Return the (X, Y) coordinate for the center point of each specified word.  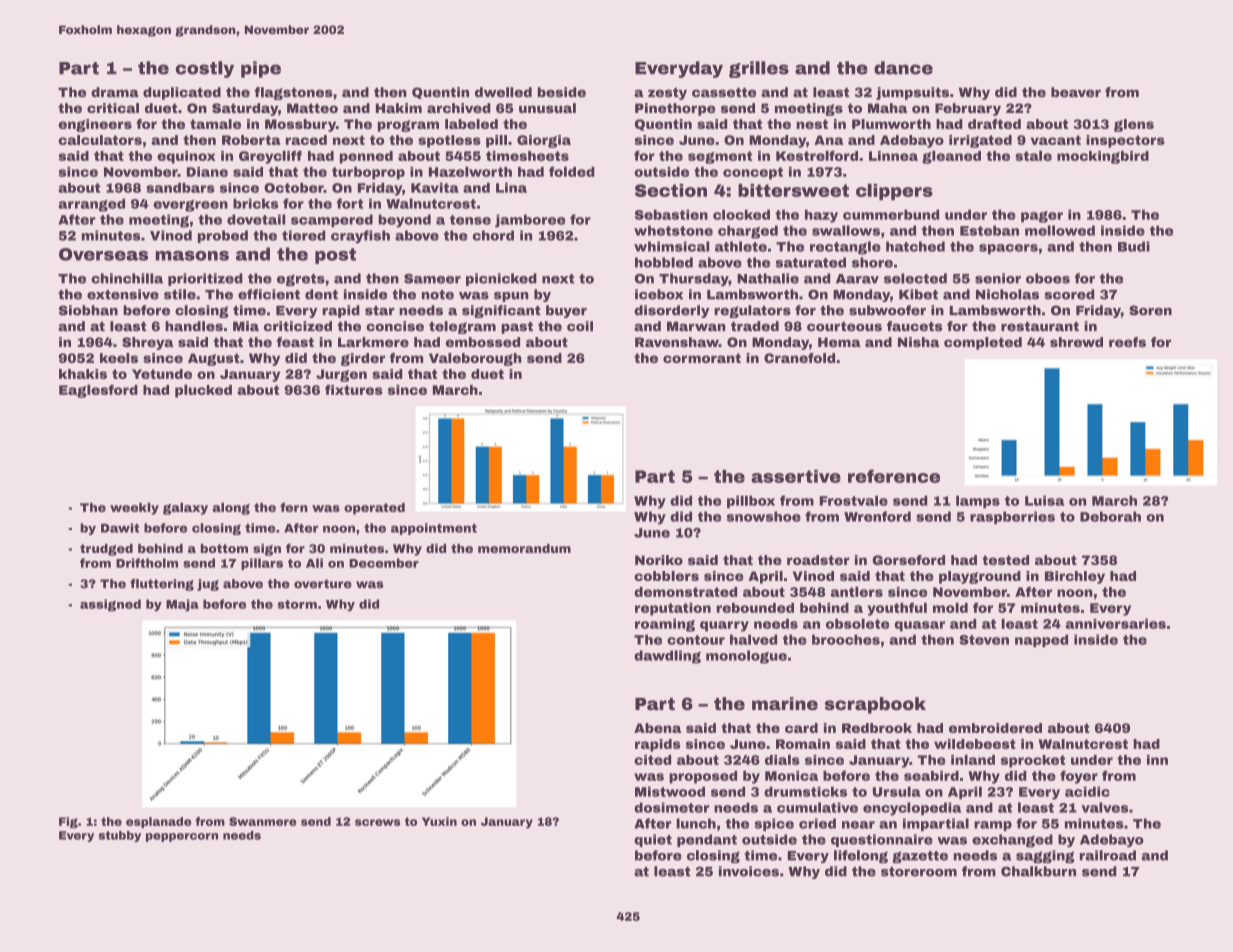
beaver (1076, 92)
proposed (703, 777)
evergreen (190, 206)
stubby (120, 836)
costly (205, 69)
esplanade (158, 822)
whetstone (673, 230)
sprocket (1033, 761)
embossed (483, 342)
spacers (1008, 249)
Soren (1150, 310)
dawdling (667, 657)
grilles (759, 69)
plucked (203, 391)
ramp (993, 826)
